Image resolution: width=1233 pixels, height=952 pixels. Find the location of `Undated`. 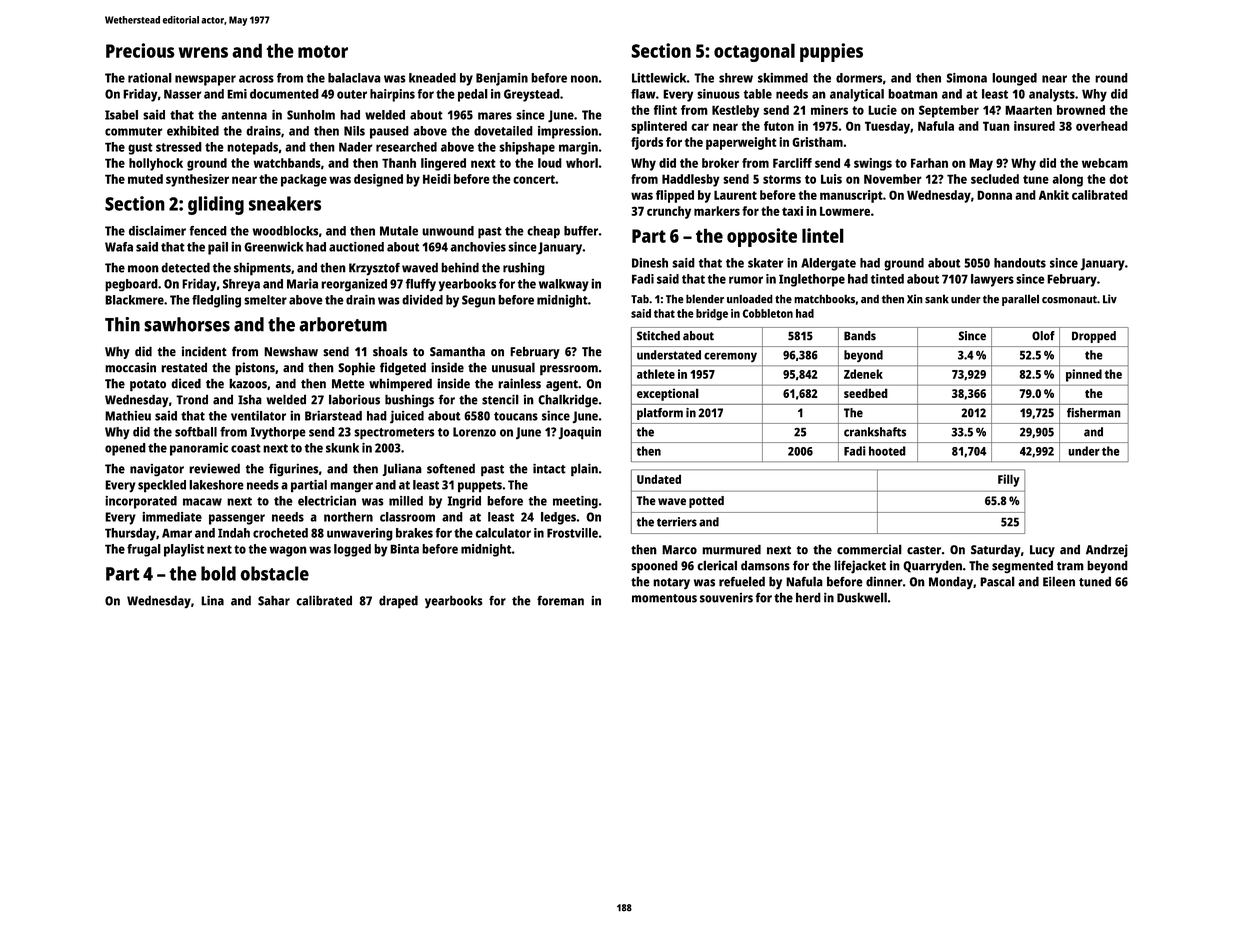

Undated is located at coordinates (659, 479).
